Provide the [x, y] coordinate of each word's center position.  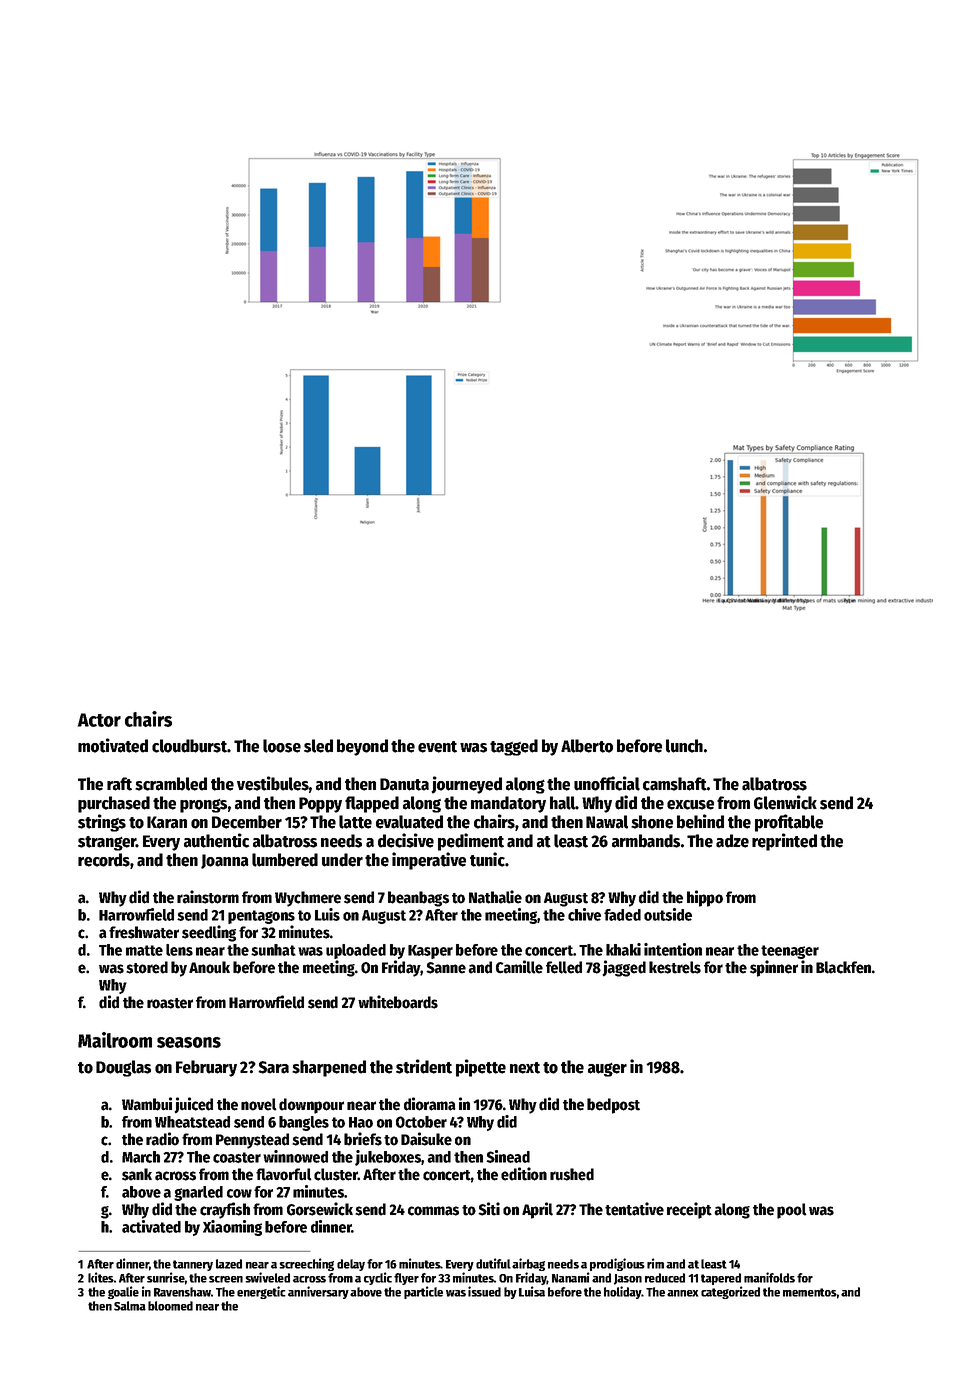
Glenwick [785, 802]
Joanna [225, 861]
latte [355, 822]
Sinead [508, 1156]
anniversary [318, 1292]
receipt [689, 1210]
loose [282, 746]
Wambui [147, 1104]
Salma [130, 1306]
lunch [684, 746]
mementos [810, 1292]
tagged [514, 747]
